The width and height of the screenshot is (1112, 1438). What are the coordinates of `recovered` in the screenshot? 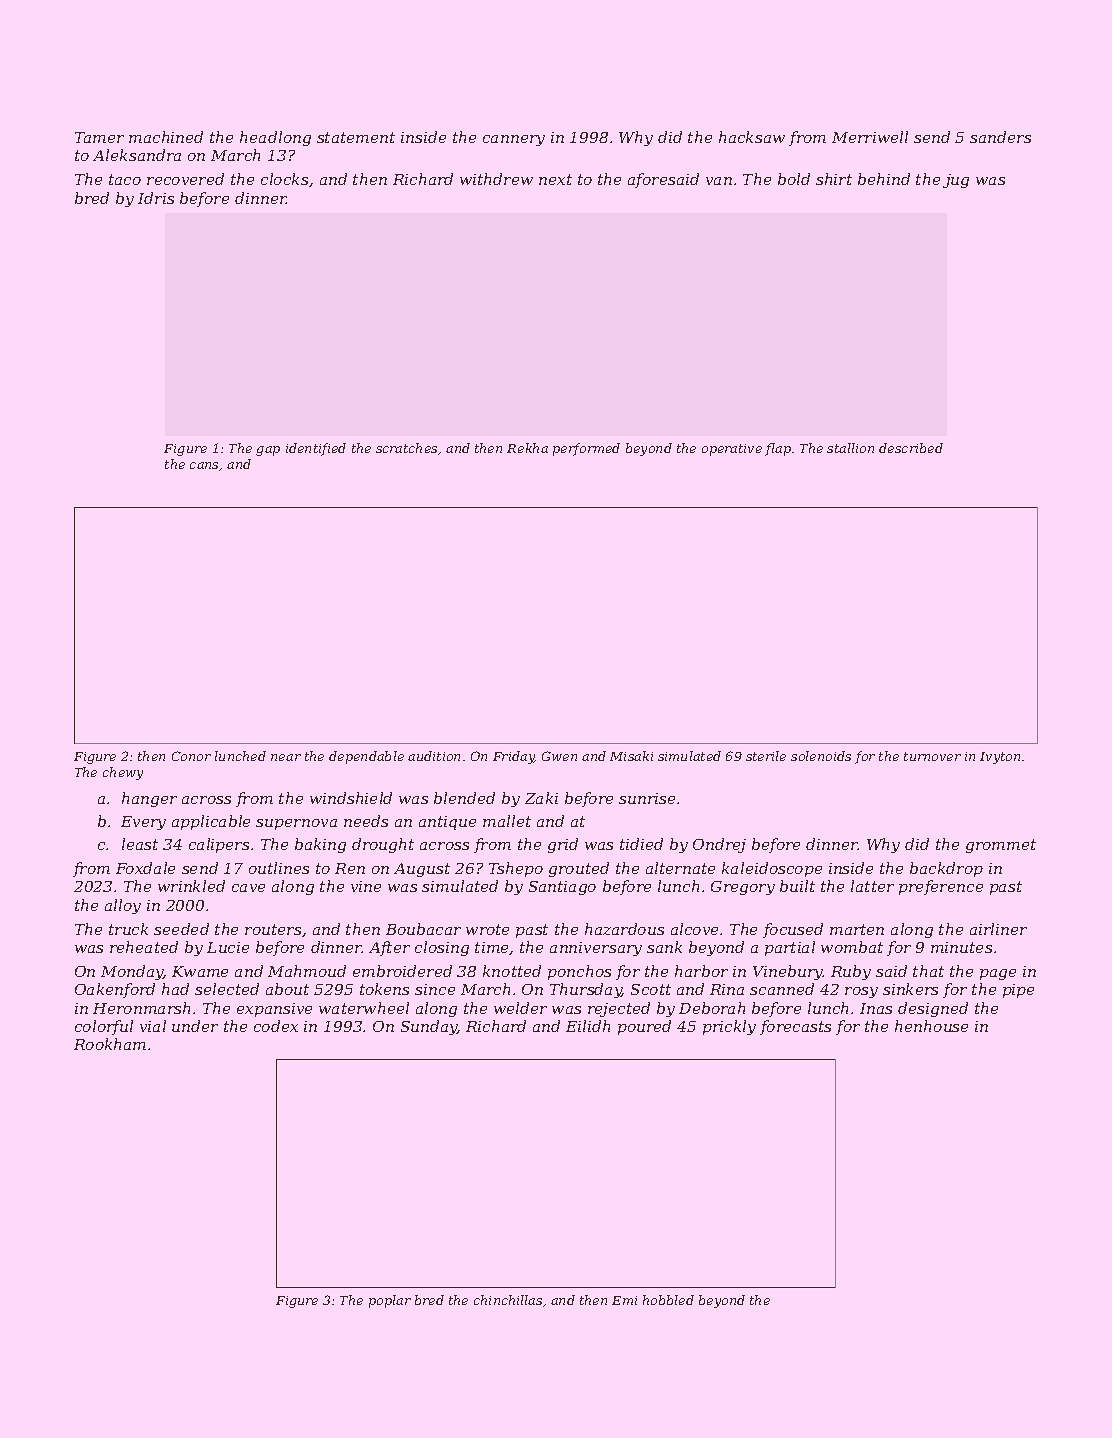 It's located at (185, 179).
